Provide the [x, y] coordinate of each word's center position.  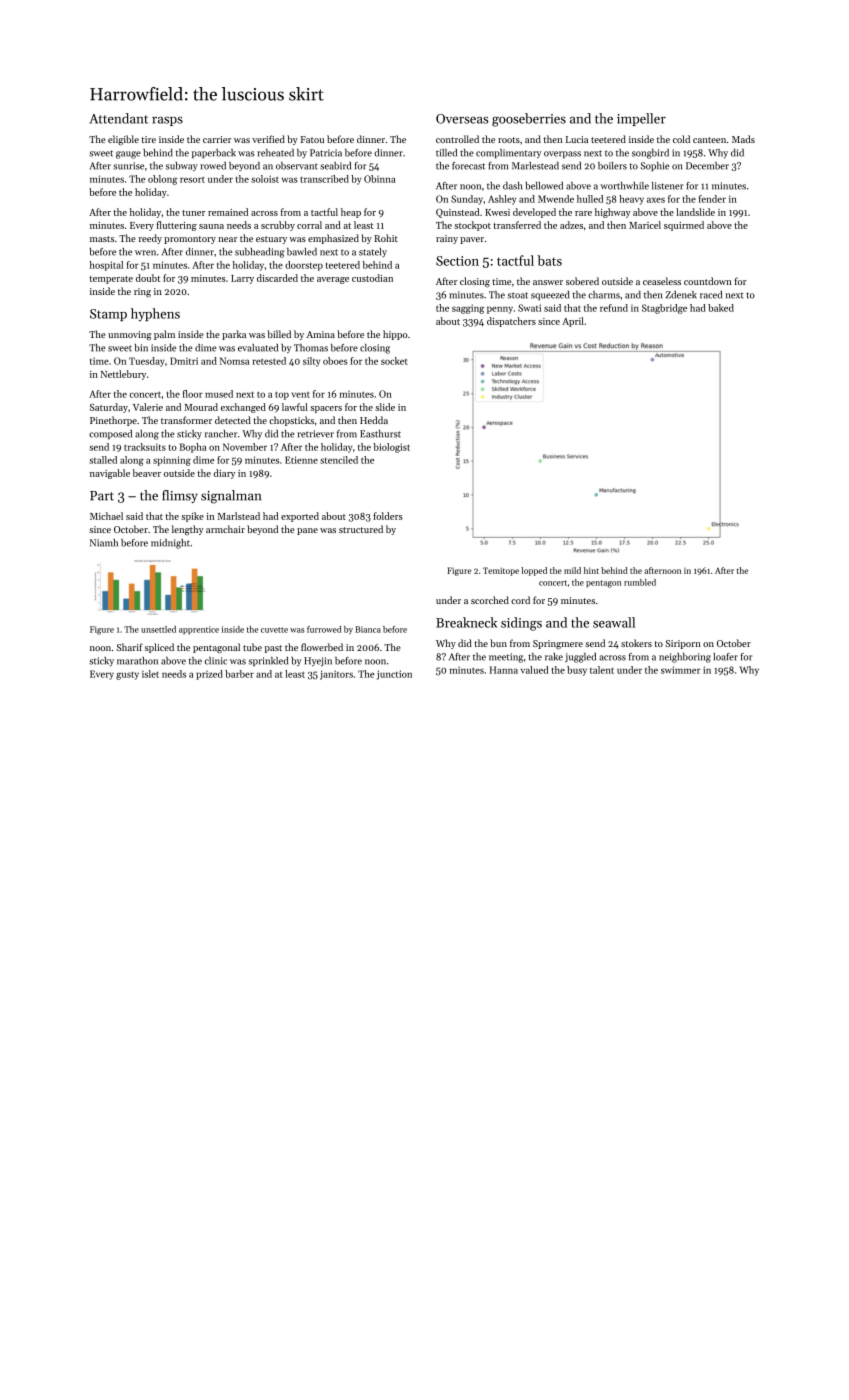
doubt [148, 278]
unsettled [158, 629]
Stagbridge [664, 309]
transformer [186, 420]
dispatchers [511, 322]
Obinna [380, 179]
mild [572, 570]
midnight [170, 544]
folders [388, 516]
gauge [128, 155]
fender [712, 199]
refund [614, 308]
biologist [391, 448]
